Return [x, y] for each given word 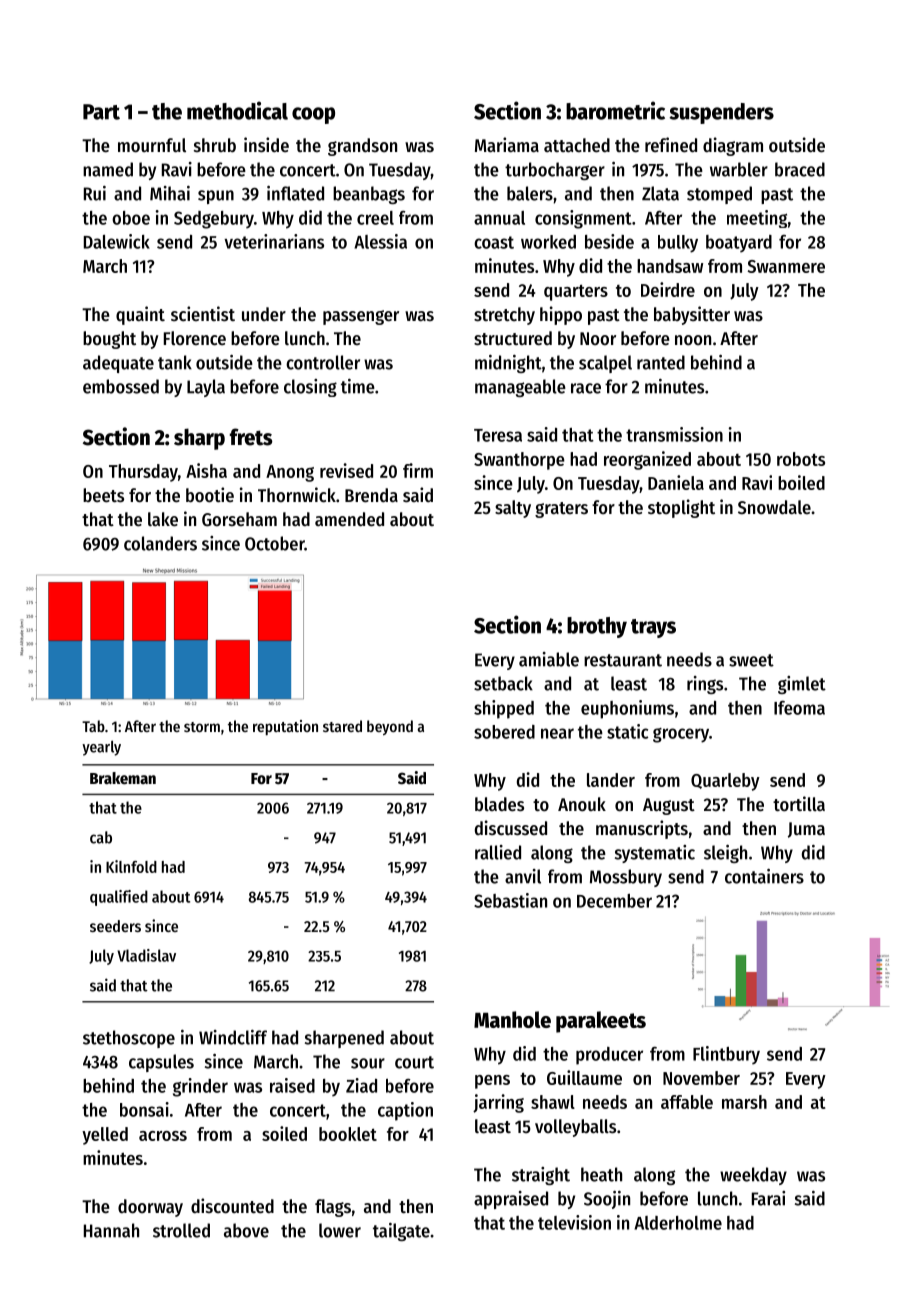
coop [313, 115]
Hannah [111, 1230]
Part [101, 112]
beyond [390, 727]
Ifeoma [799, 708]
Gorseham [239, 519]
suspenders [721, 113]
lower [340, 1230]
